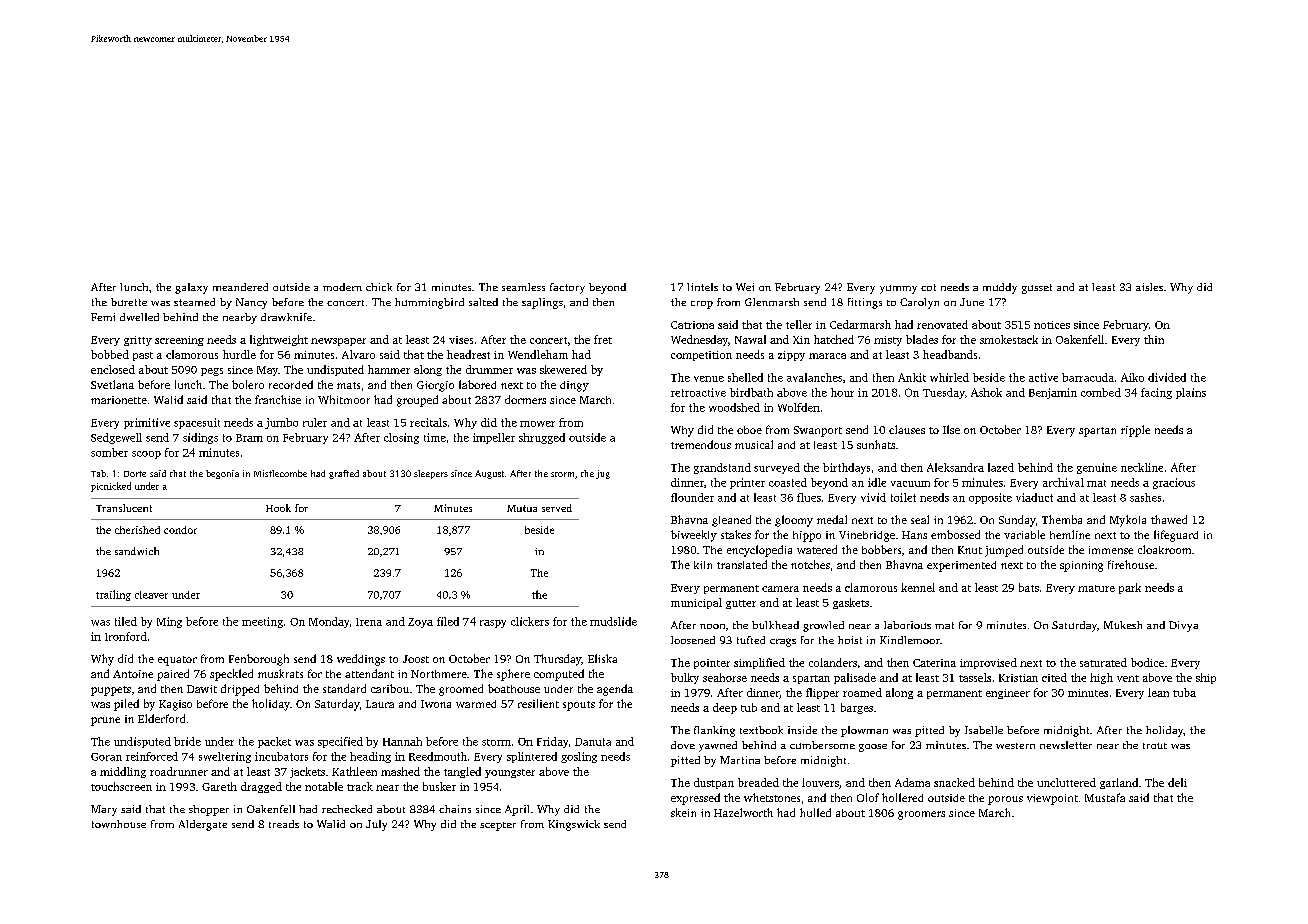 This screenshot has width=1308, height=924. What do you see at coordinates (990, 498) in the screenshot?
I see `opposite` at bounding box center [990, 498].
